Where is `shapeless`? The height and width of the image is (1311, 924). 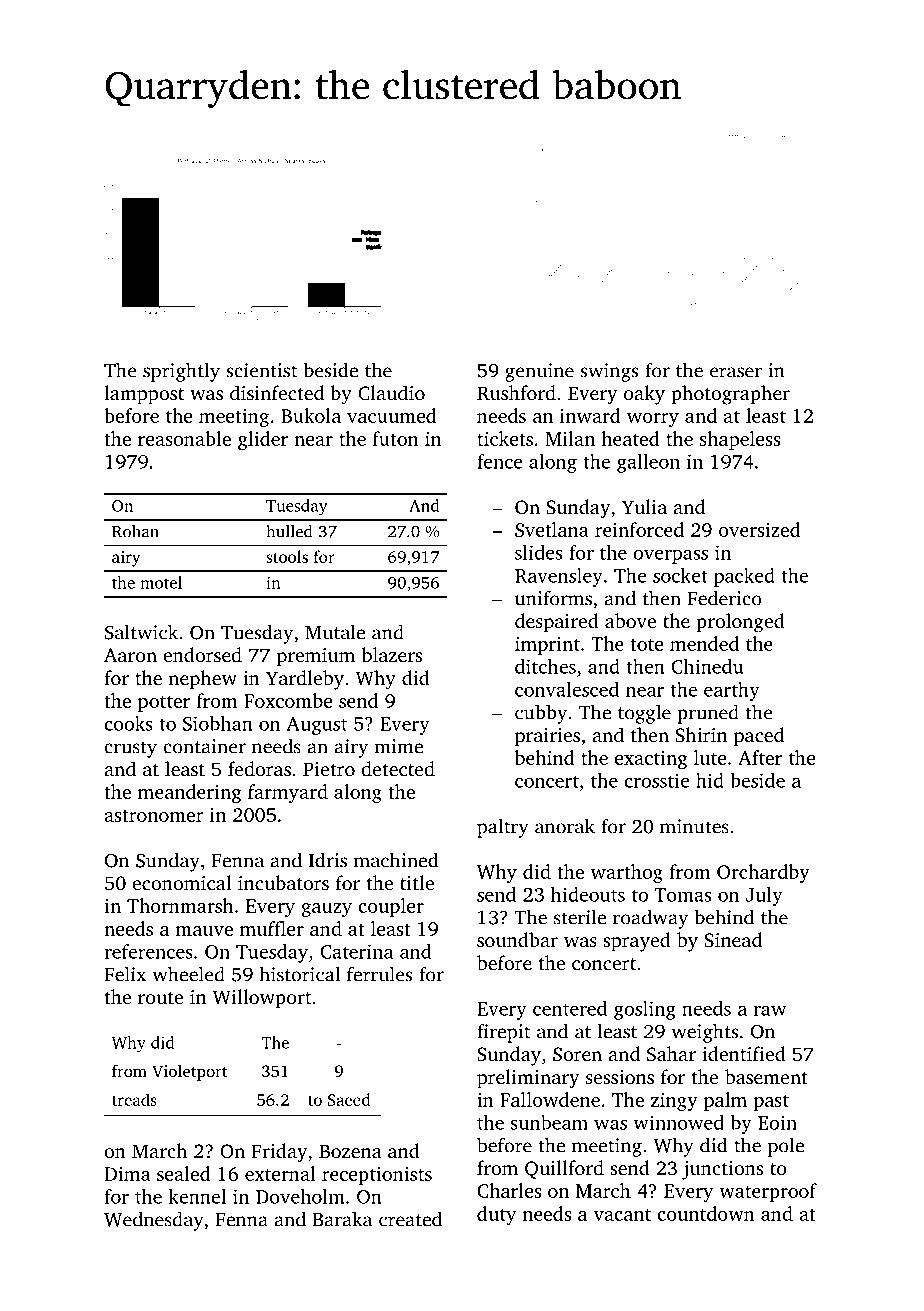
shapeless is located at coordinates (740, 440).
